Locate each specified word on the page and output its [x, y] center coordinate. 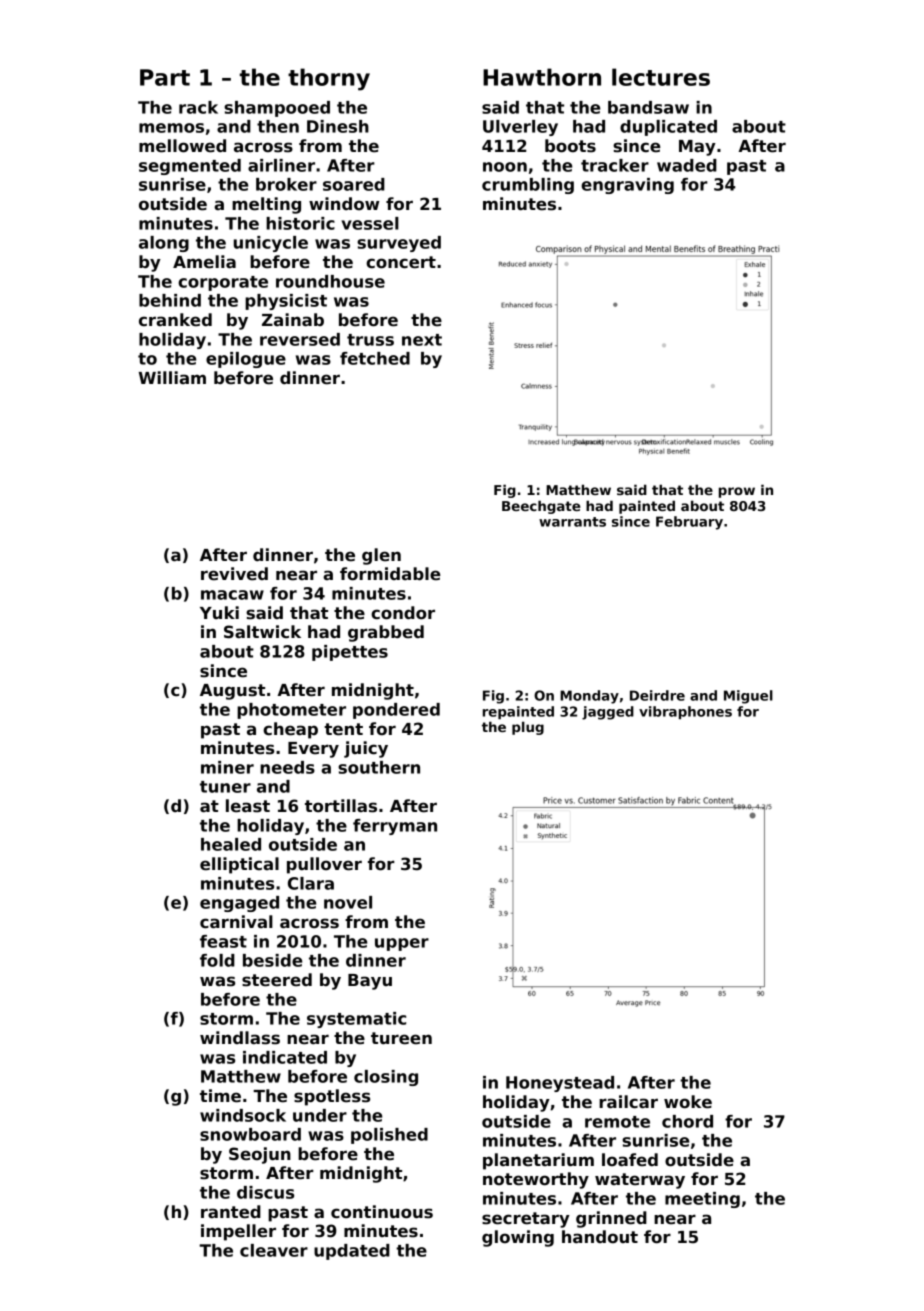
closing [386, 1078]
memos [171, 128]
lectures [661, 77]
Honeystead [560, 1084]
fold [217, 960]
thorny [329, 79]
